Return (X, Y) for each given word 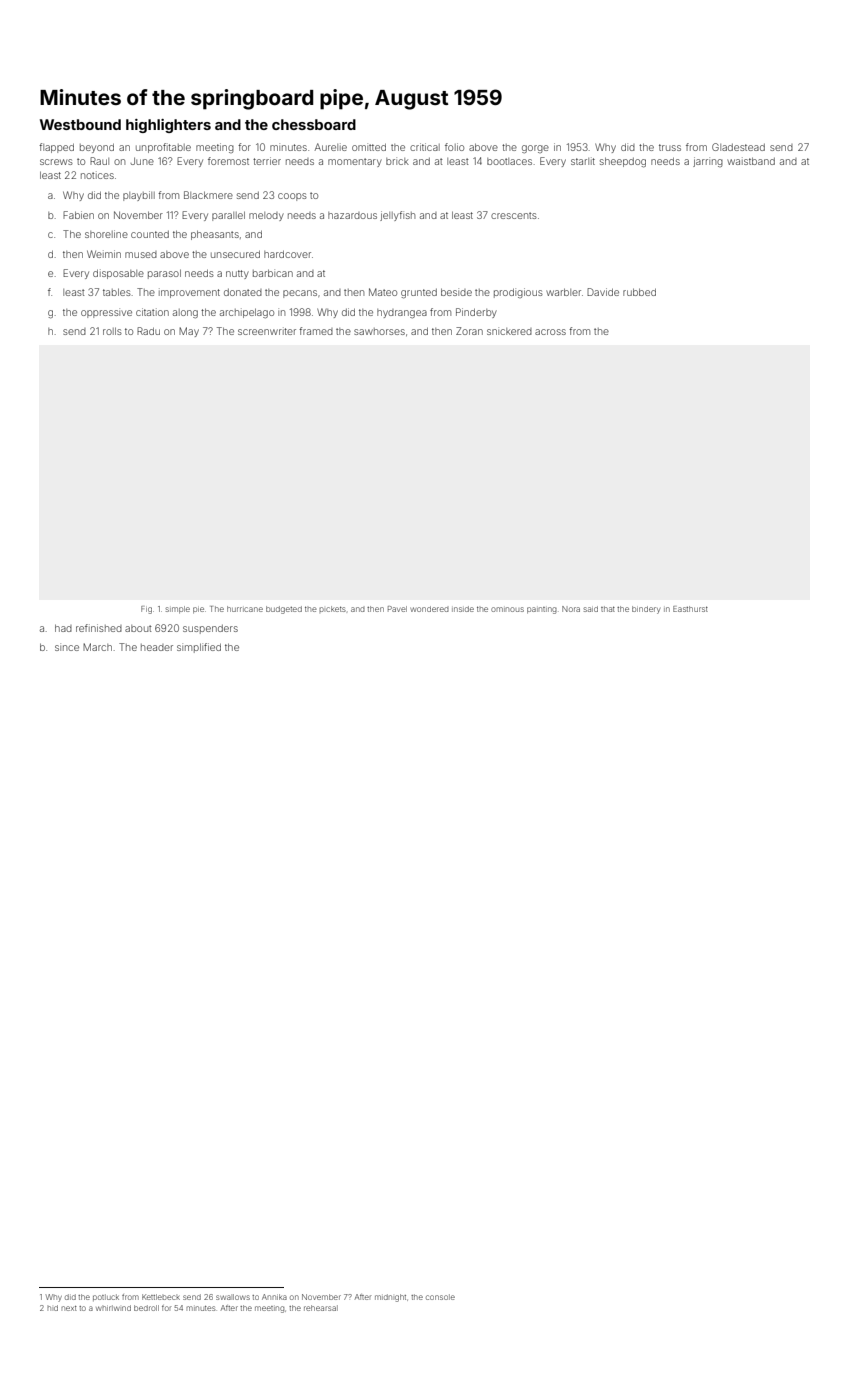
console (440, 1297)
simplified (199, 648)
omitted (369, 147)
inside (463, 609)
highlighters (168, 126)
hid (52, 1308)
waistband (751, 161)
